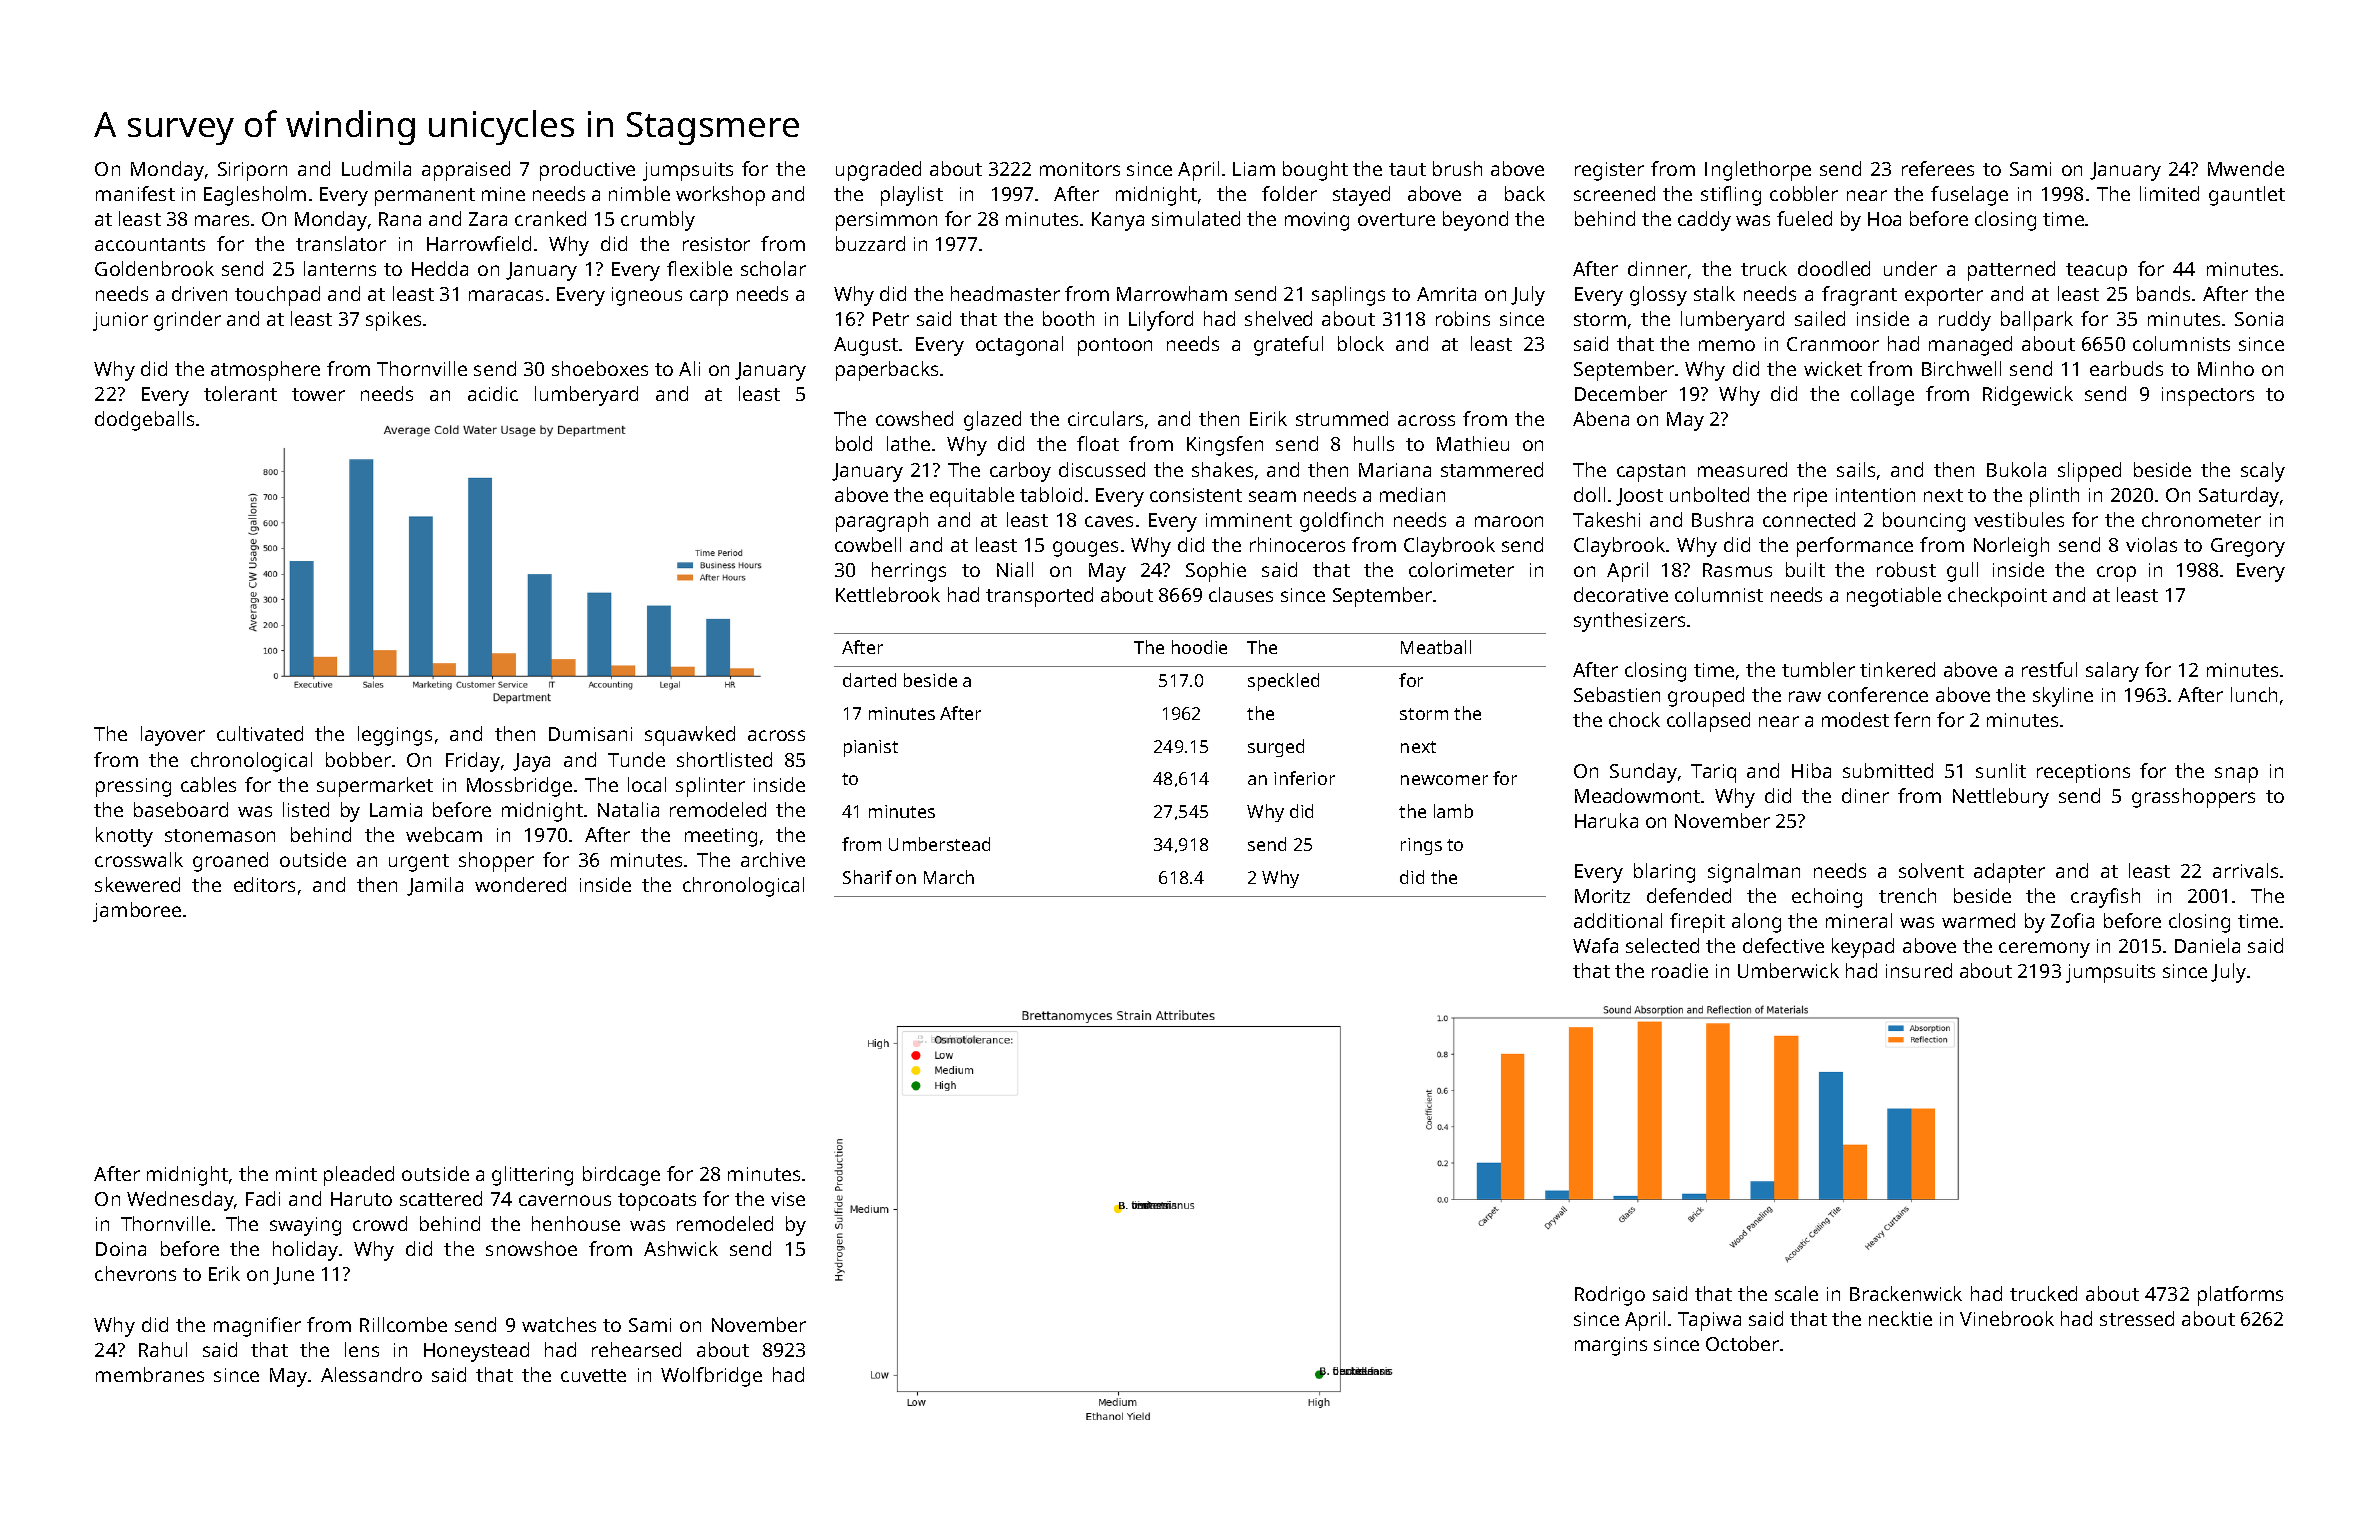 The image size is (2380, 1540). What do you see at coordinates (400, 219) in the image?
I see `Rana` at bounding box center [400, 219].
